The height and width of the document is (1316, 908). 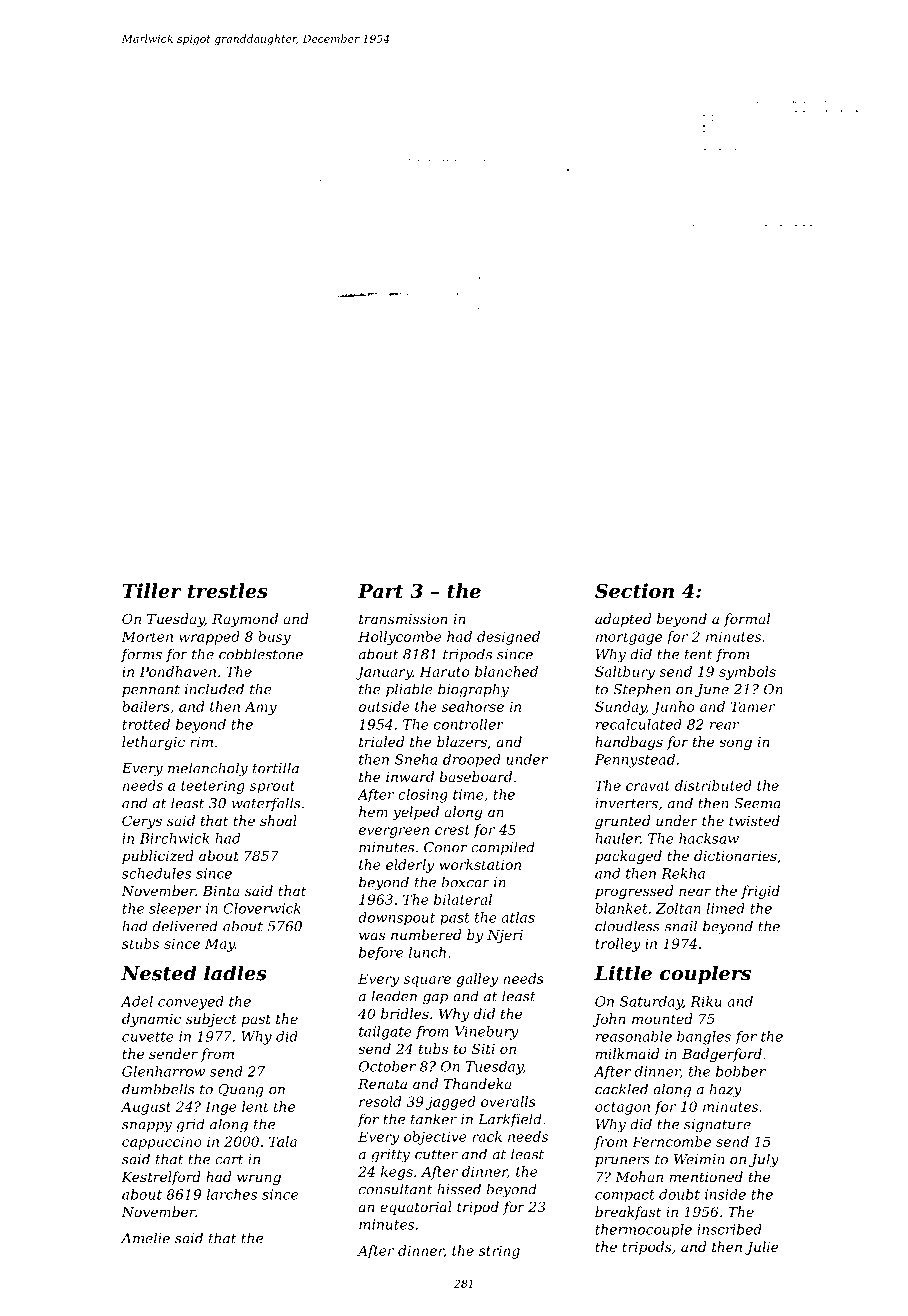 I want to click on rear, so click(x=724, y=726).
